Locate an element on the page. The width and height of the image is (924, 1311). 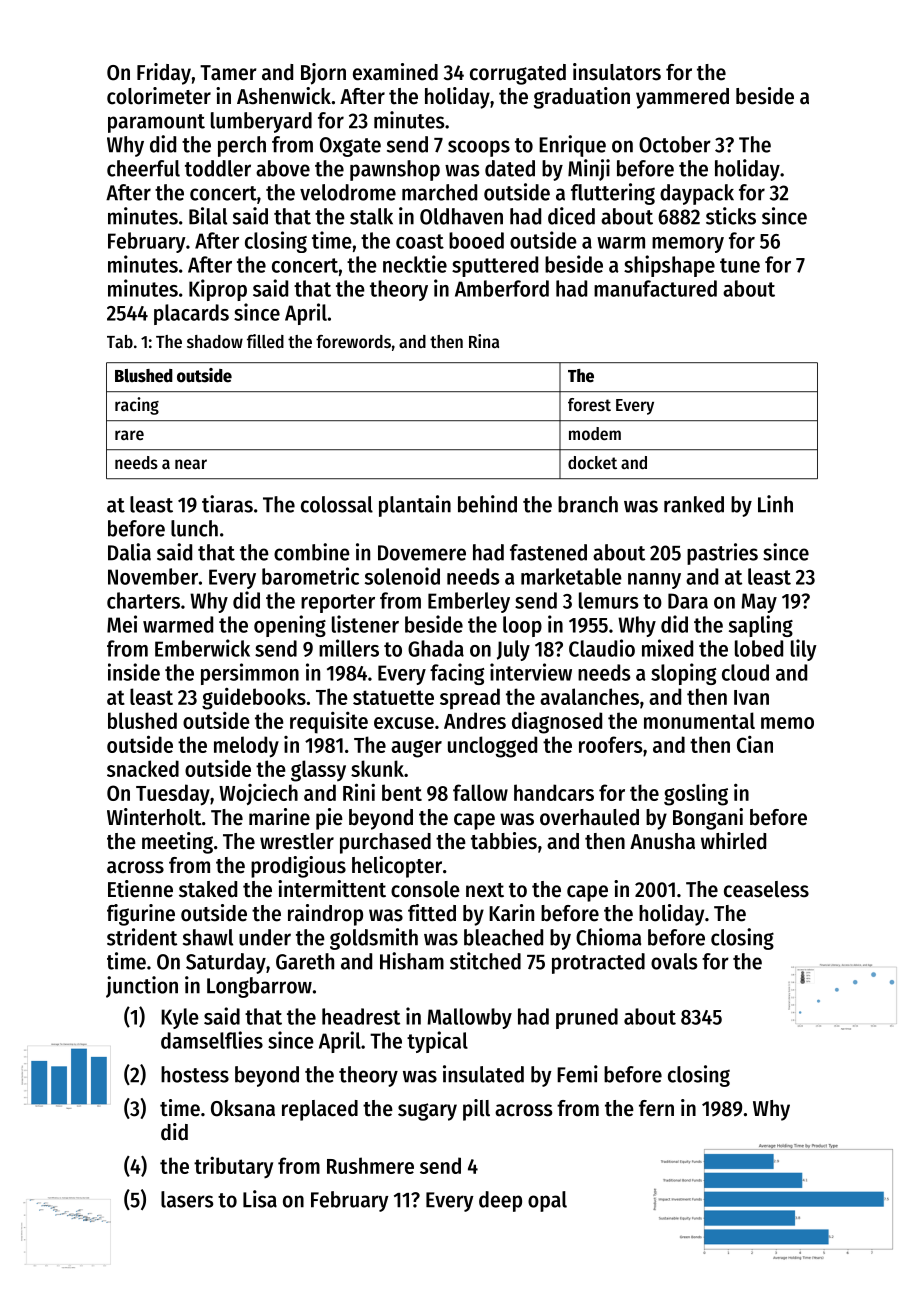
pruned is located at coordinates (587, 1018).
